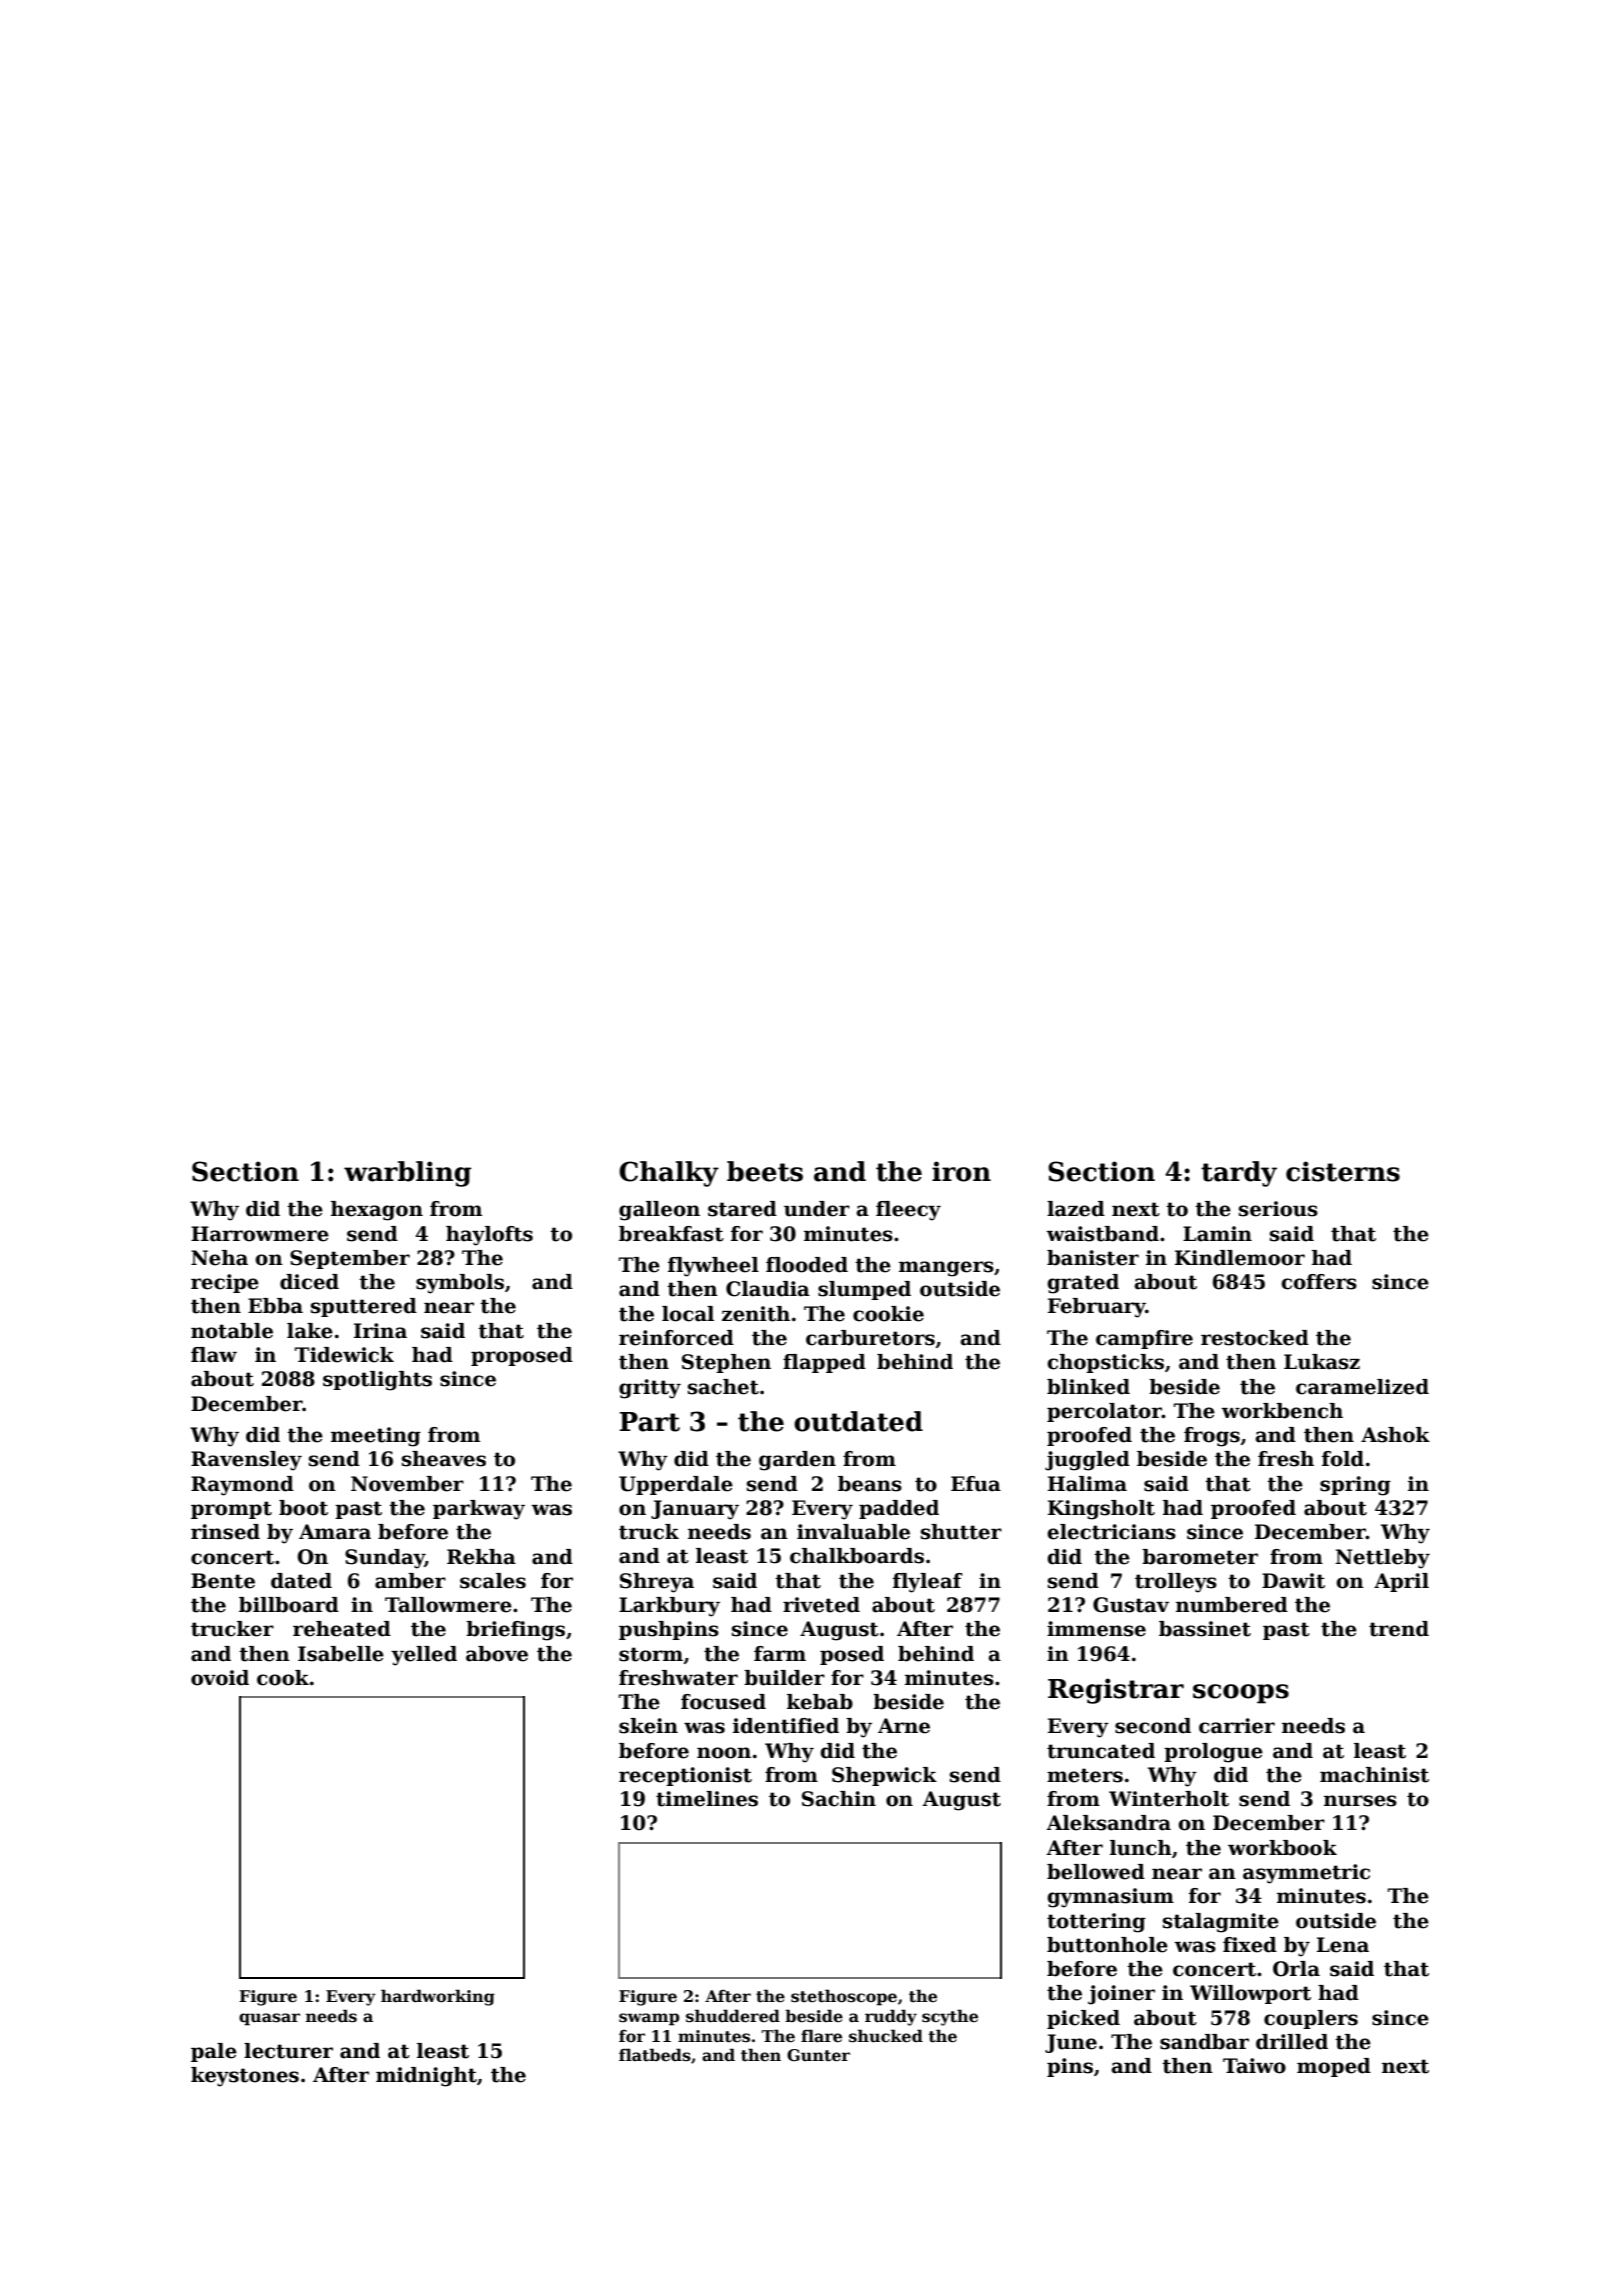 This screenshot has height=2292, width=1620. Describe the element at coordinates (460, 1284) in the screenshot. I see `symbols` at that location.
